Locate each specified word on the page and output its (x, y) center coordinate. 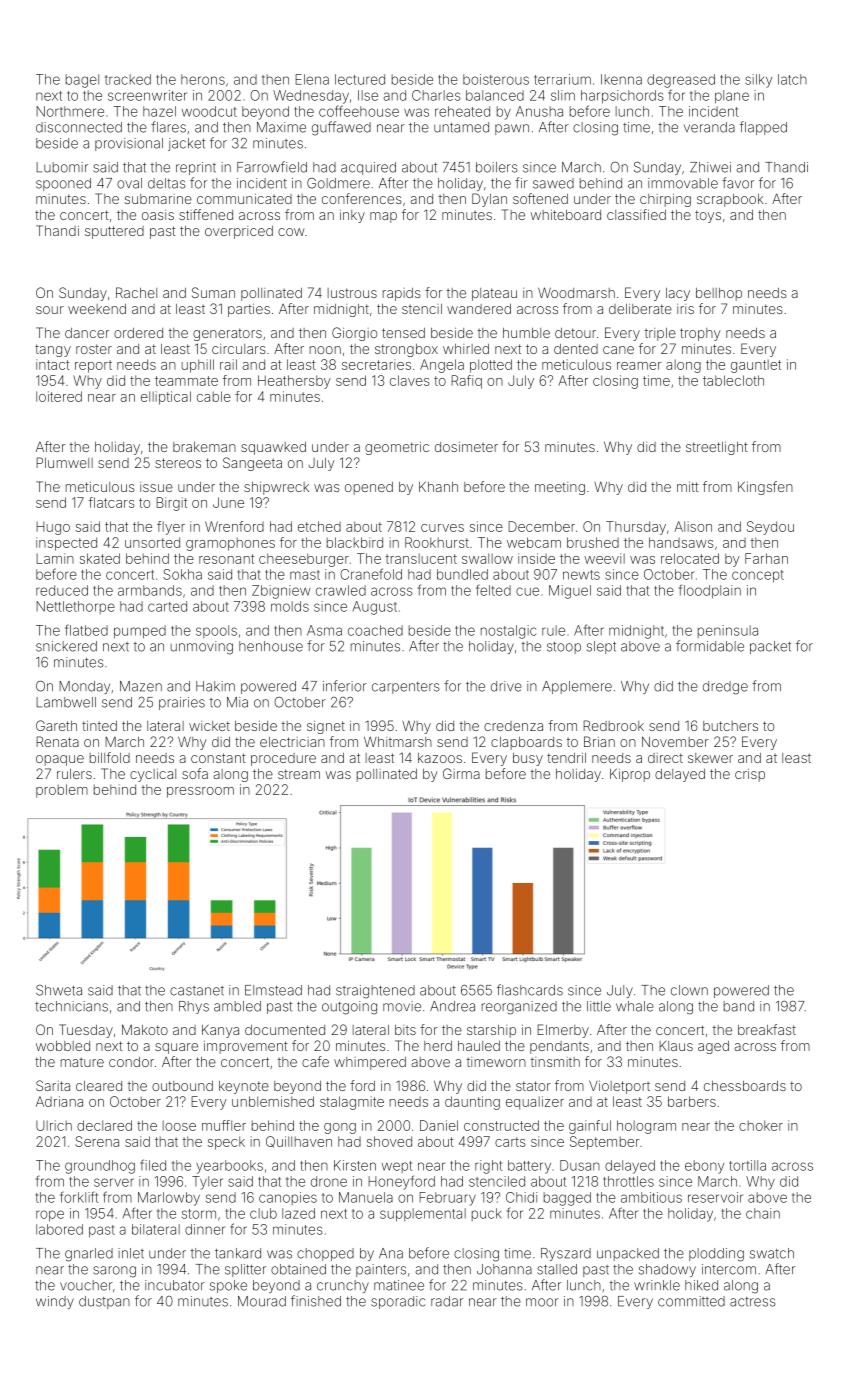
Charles (436, 95)
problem (62, 791)
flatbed (86, 630)
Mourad (262, 1301)
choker (761, 1125)
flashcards (530, 990)
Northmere (70, 111)
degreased (681, 81)
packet (770, 647)
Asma (324, 630)
